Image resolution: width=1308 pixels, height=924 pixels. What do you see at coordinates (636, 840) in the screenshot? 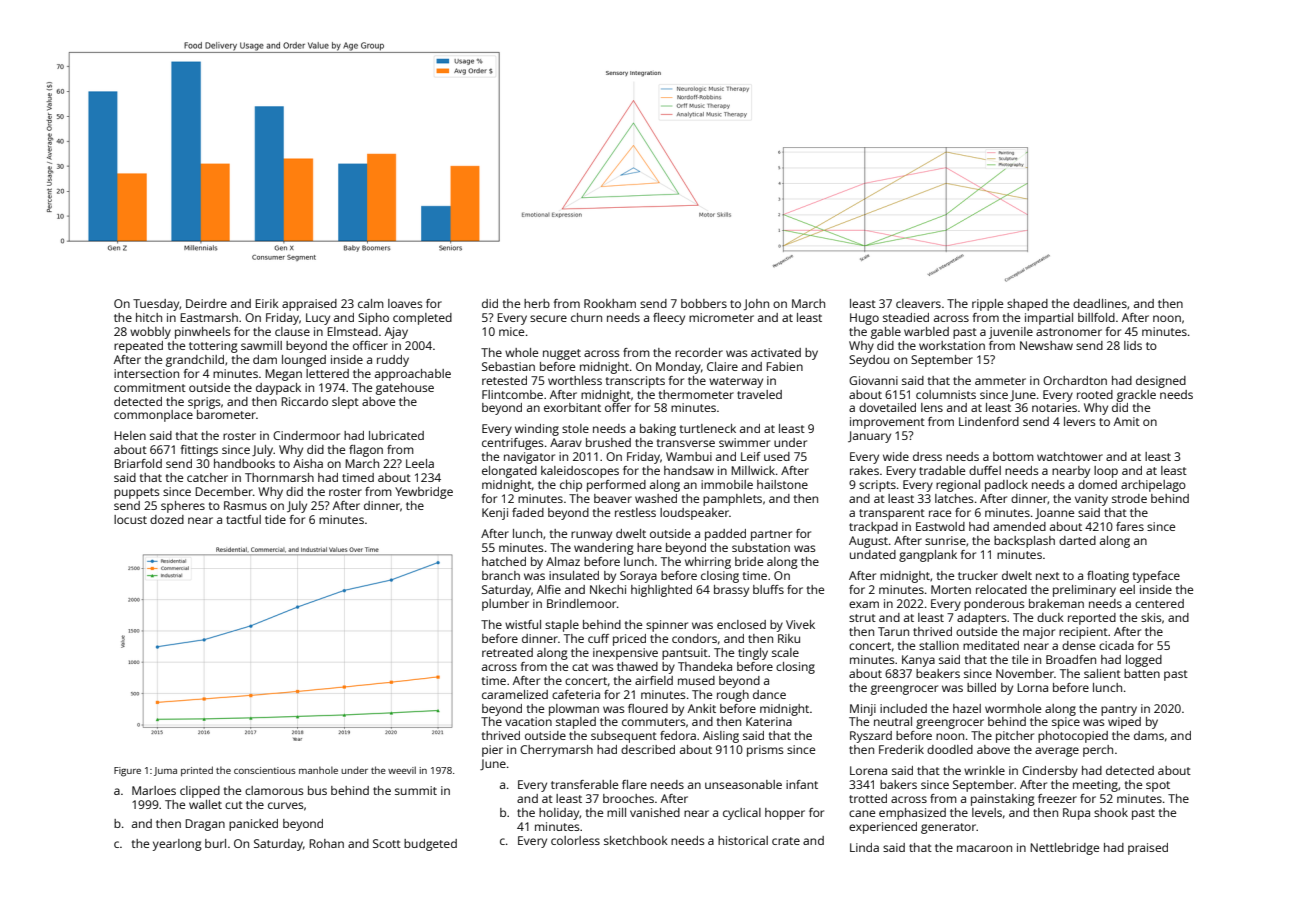
I see `sketchbook` at bounding box center [636, 840].
